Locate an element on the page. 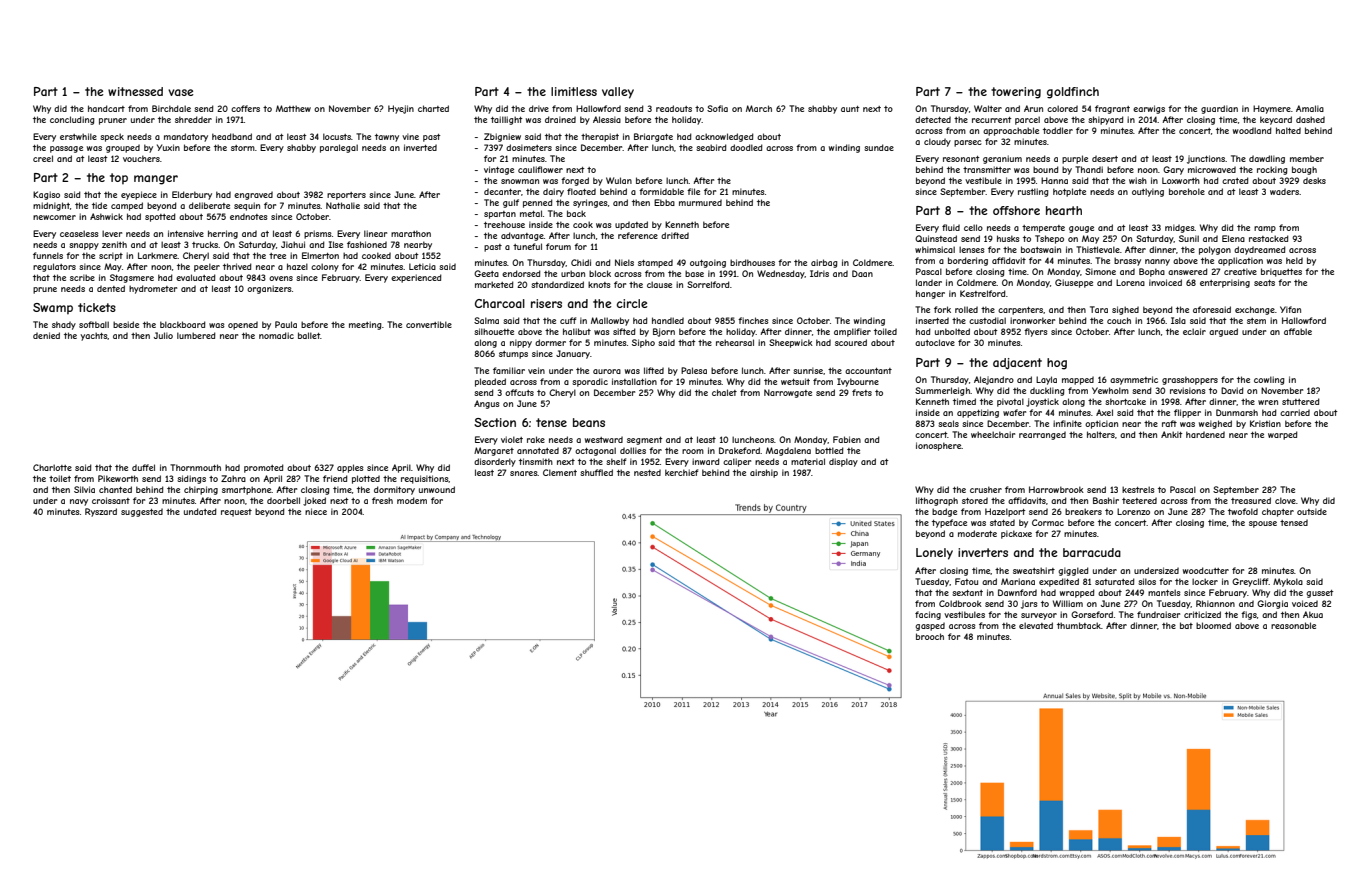 This page has height=887, width=1372. niece is located at coordinates (316, 511).
